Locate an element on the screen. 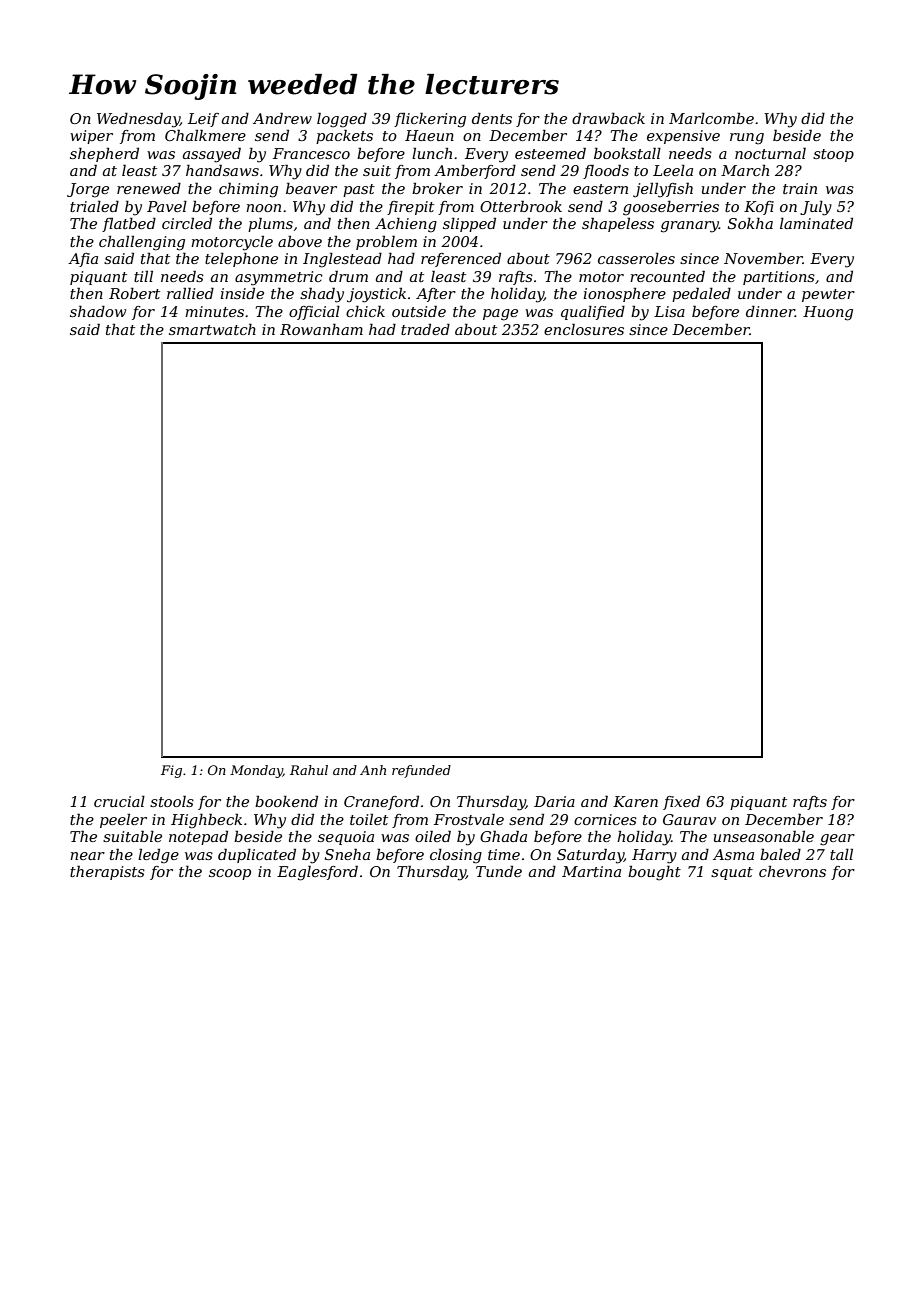 The height and width of the screenshot is (1308, 924). trialed is located at coordinates (94, 206).
